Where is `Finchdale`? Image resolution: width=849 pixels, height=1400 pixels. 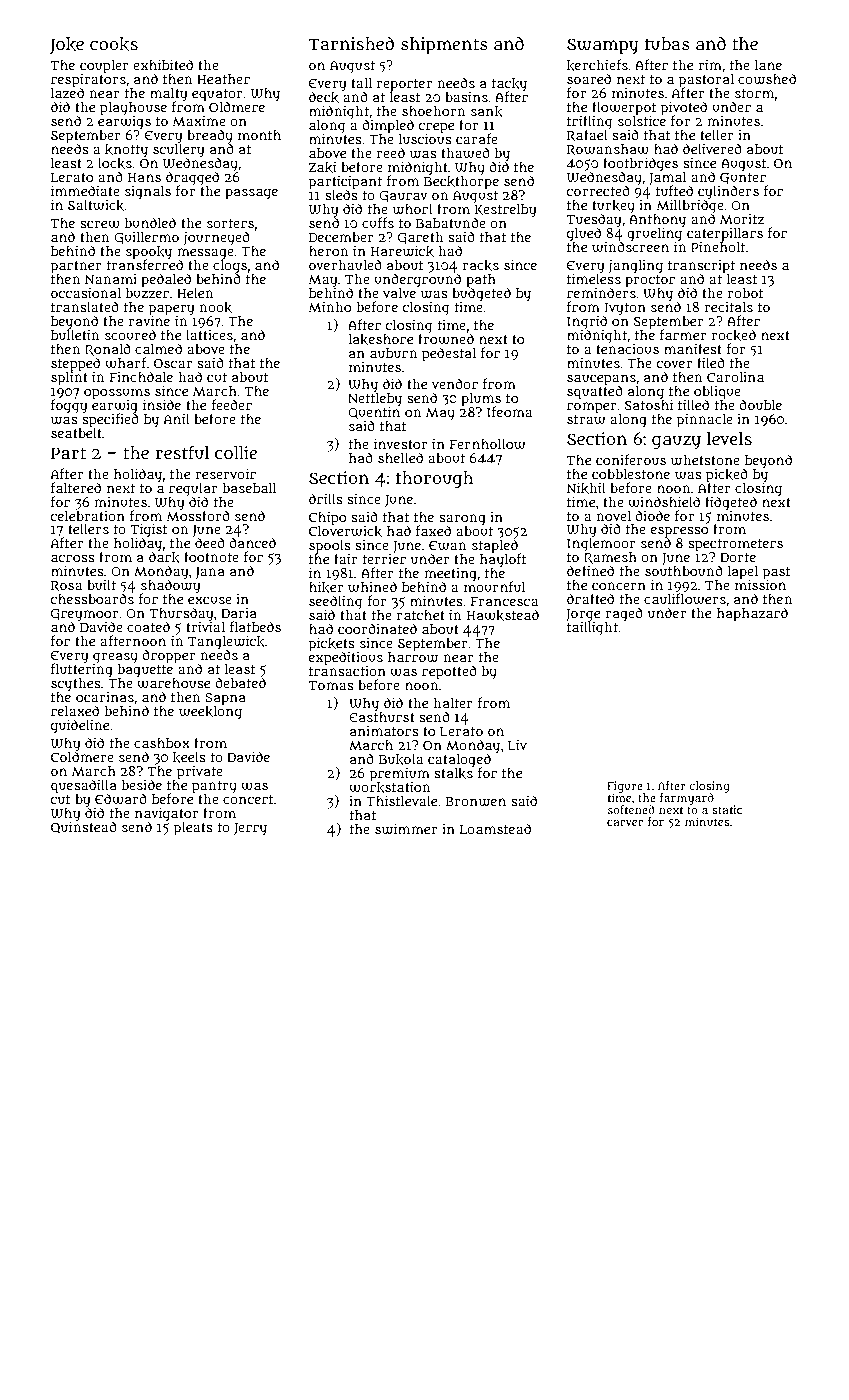 Finchdale is located at coordinates (141, 376).
